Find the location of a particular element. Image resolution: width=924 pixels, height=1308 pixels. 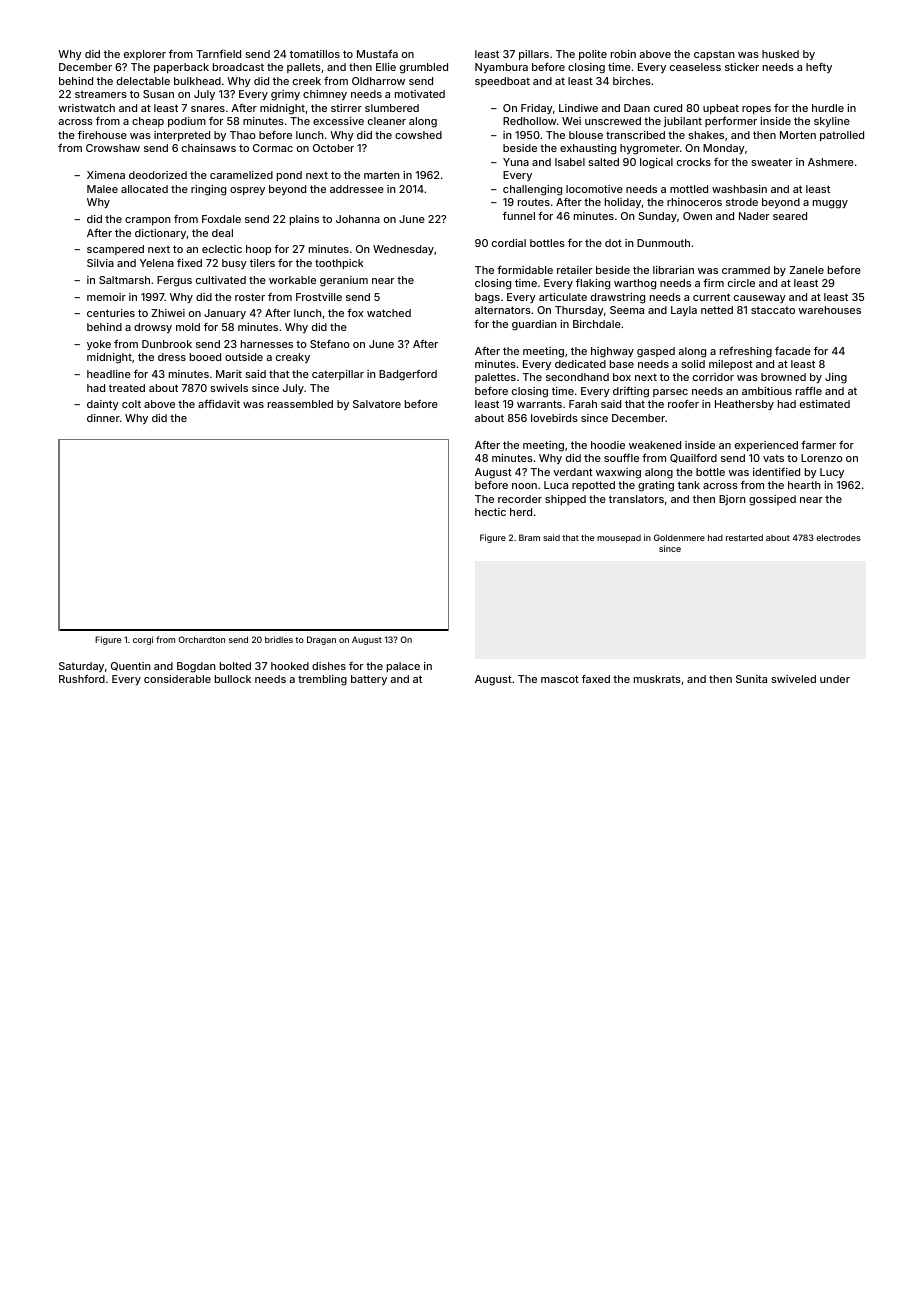

staccato is located at coordinates (773, 310).
